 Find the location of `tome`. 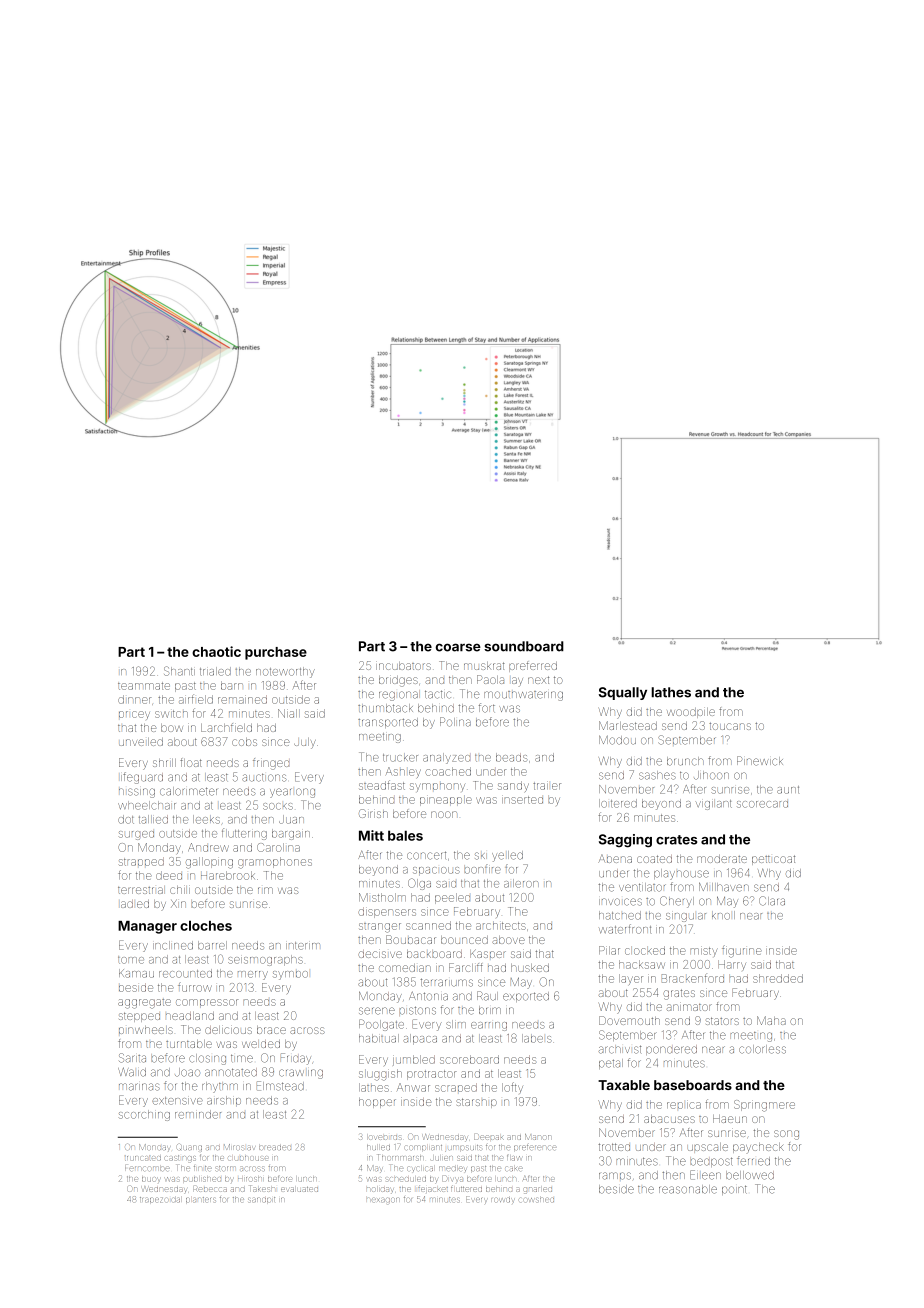

tome is located at coordinates (131, 960).
